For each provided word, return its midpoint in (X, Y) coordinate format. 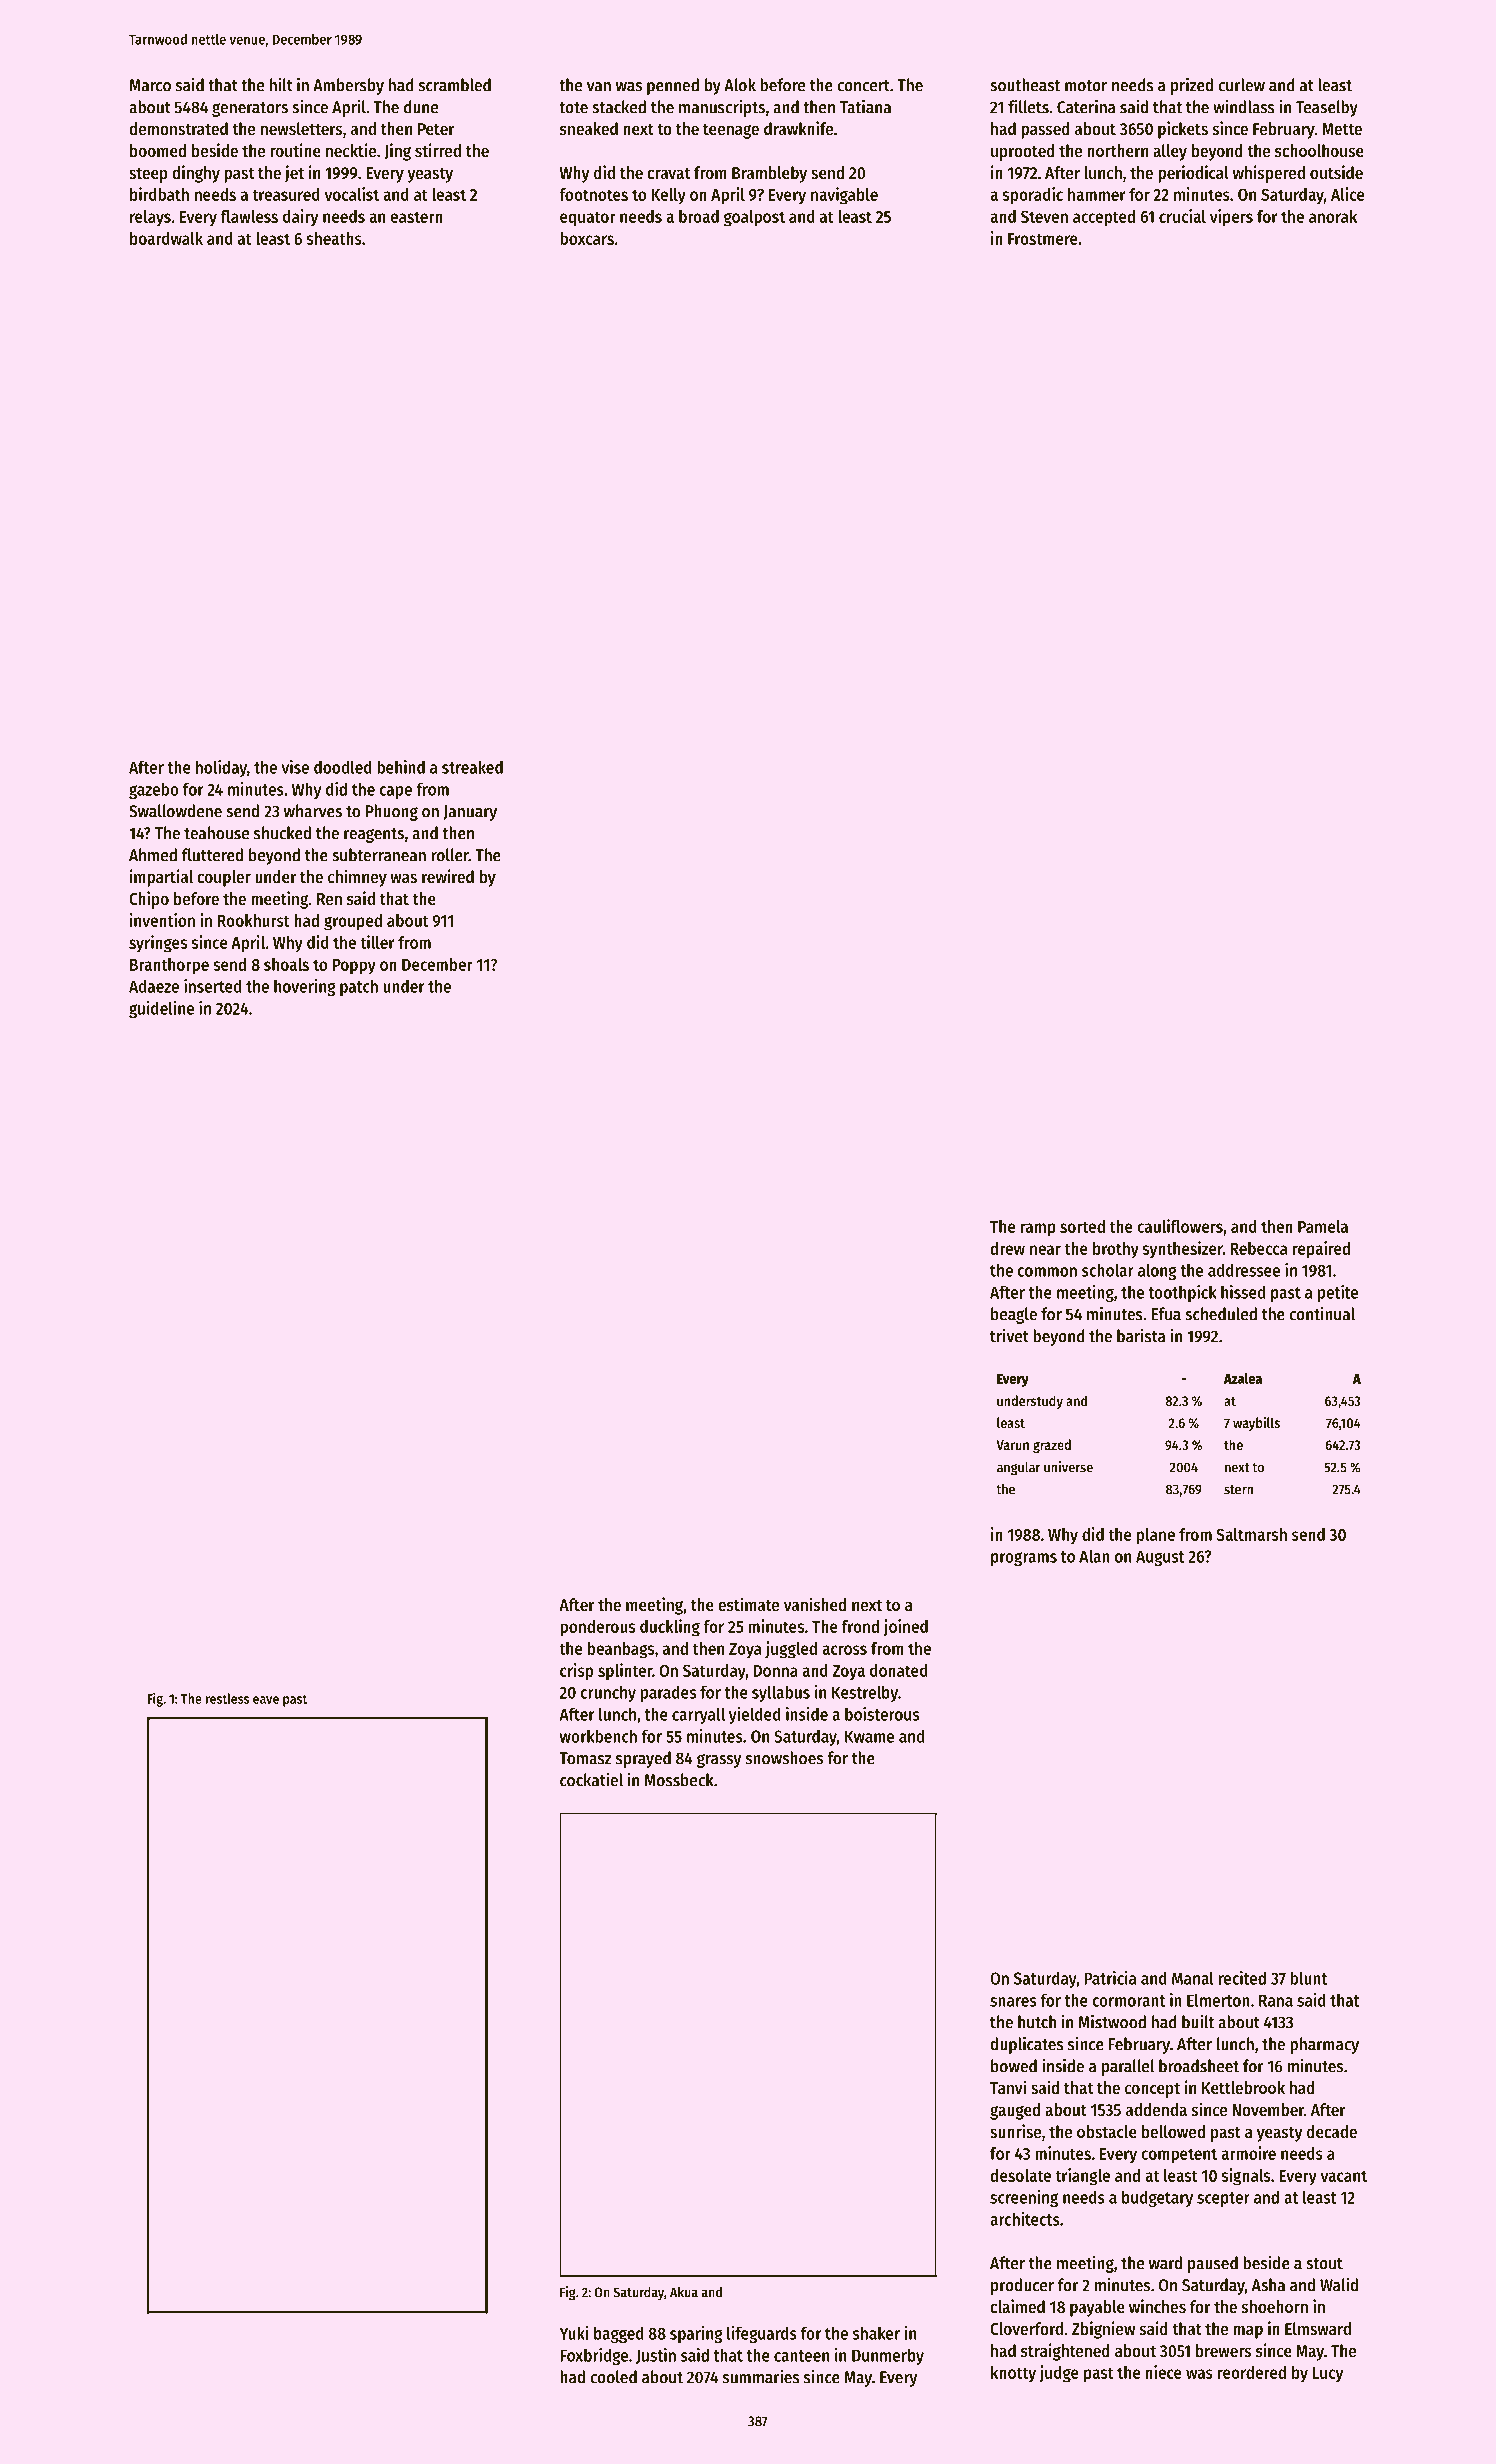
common (1047, 1272)
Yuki (574, 2333)
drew (1007, 1248)
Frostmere (1043, 239)
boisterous (882, 1714)
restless (227, 1698)
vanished (815, 1604)
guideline (161, 1009)
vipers (1231, 218)
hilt (281, 84)
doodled (343, 767)
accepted (1104, 218)
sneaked (589, 128)
